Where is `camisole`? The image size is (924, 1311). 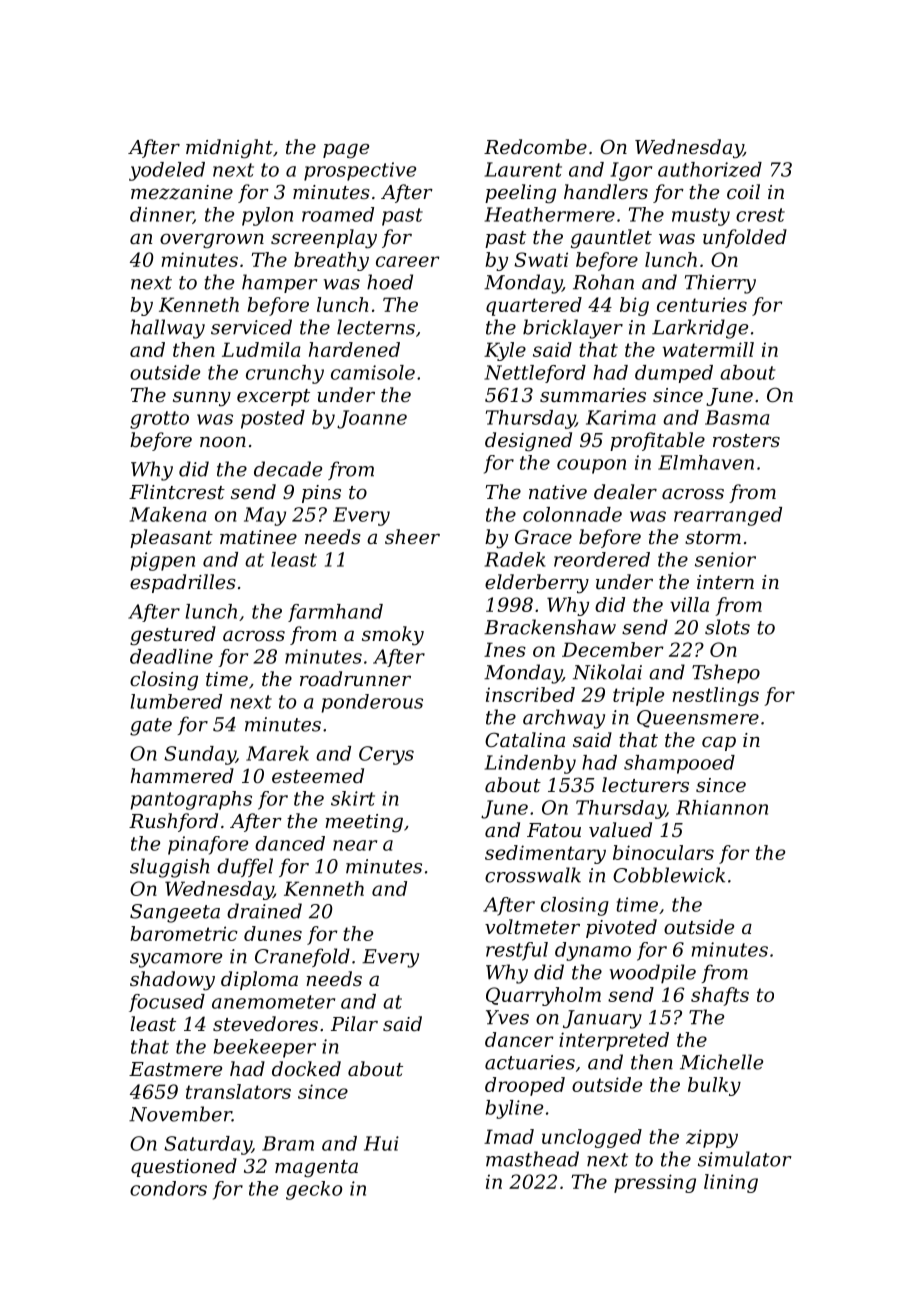
camisole is located at coordinates (373, 372).
